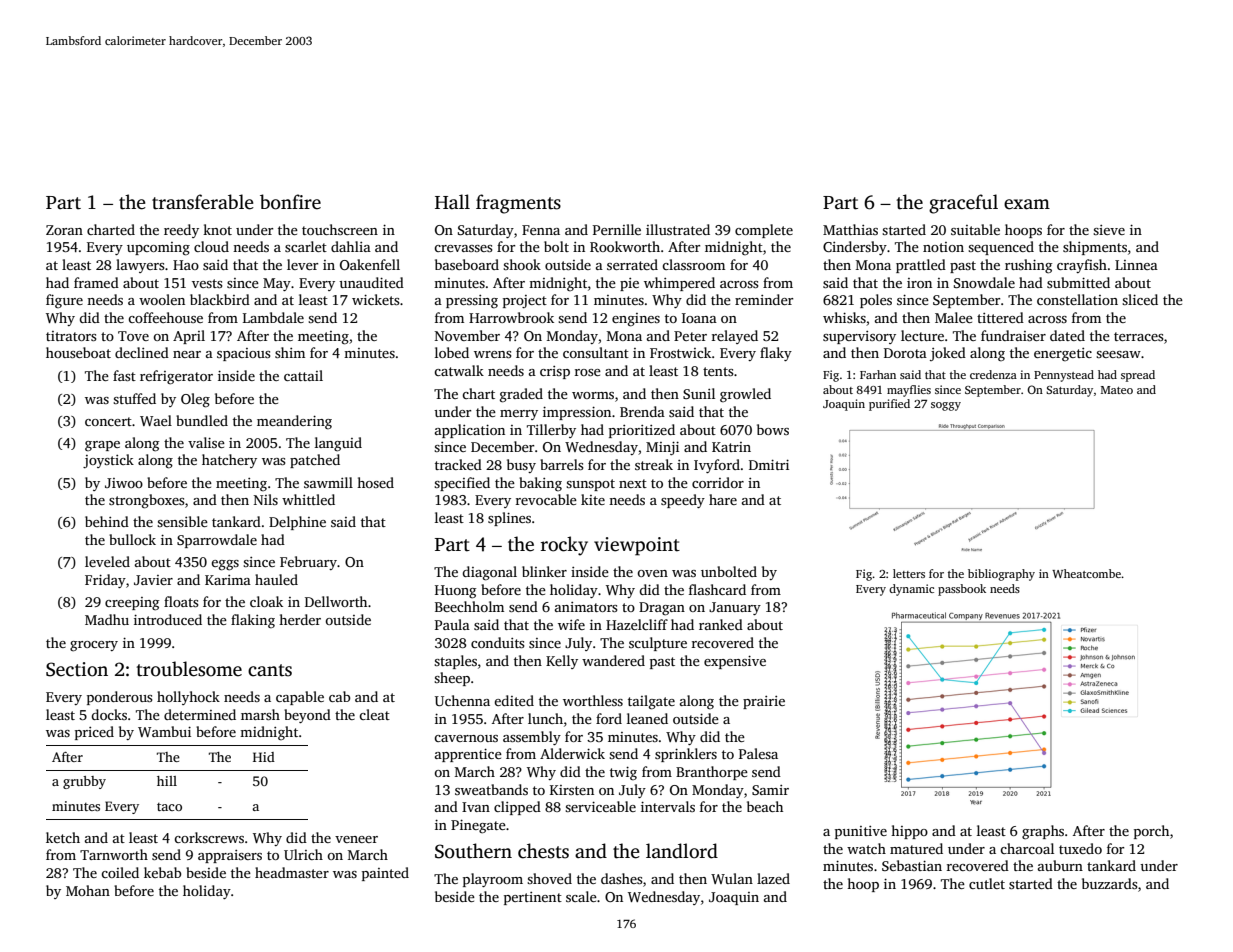 This screenshot has width=1233, height=952. Describe the element at coordinates (88, 890) in the screenshot. I see `Mohan` at that location.
